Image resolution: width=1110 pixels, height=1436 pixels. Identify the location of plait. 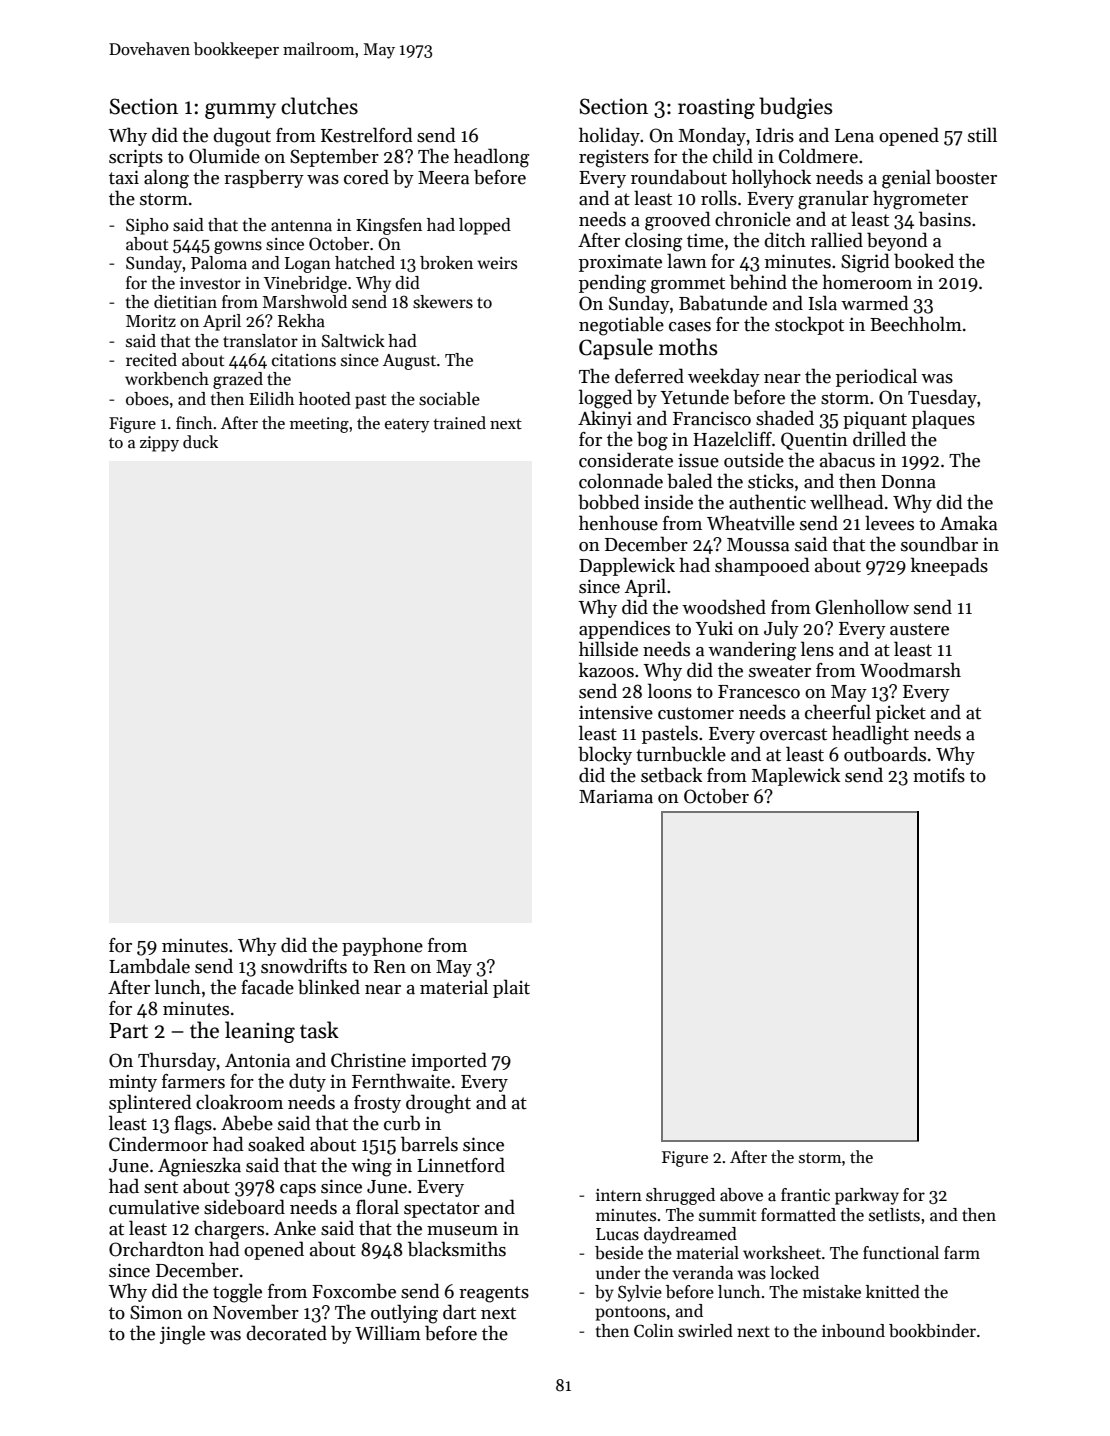
(511, 988).
